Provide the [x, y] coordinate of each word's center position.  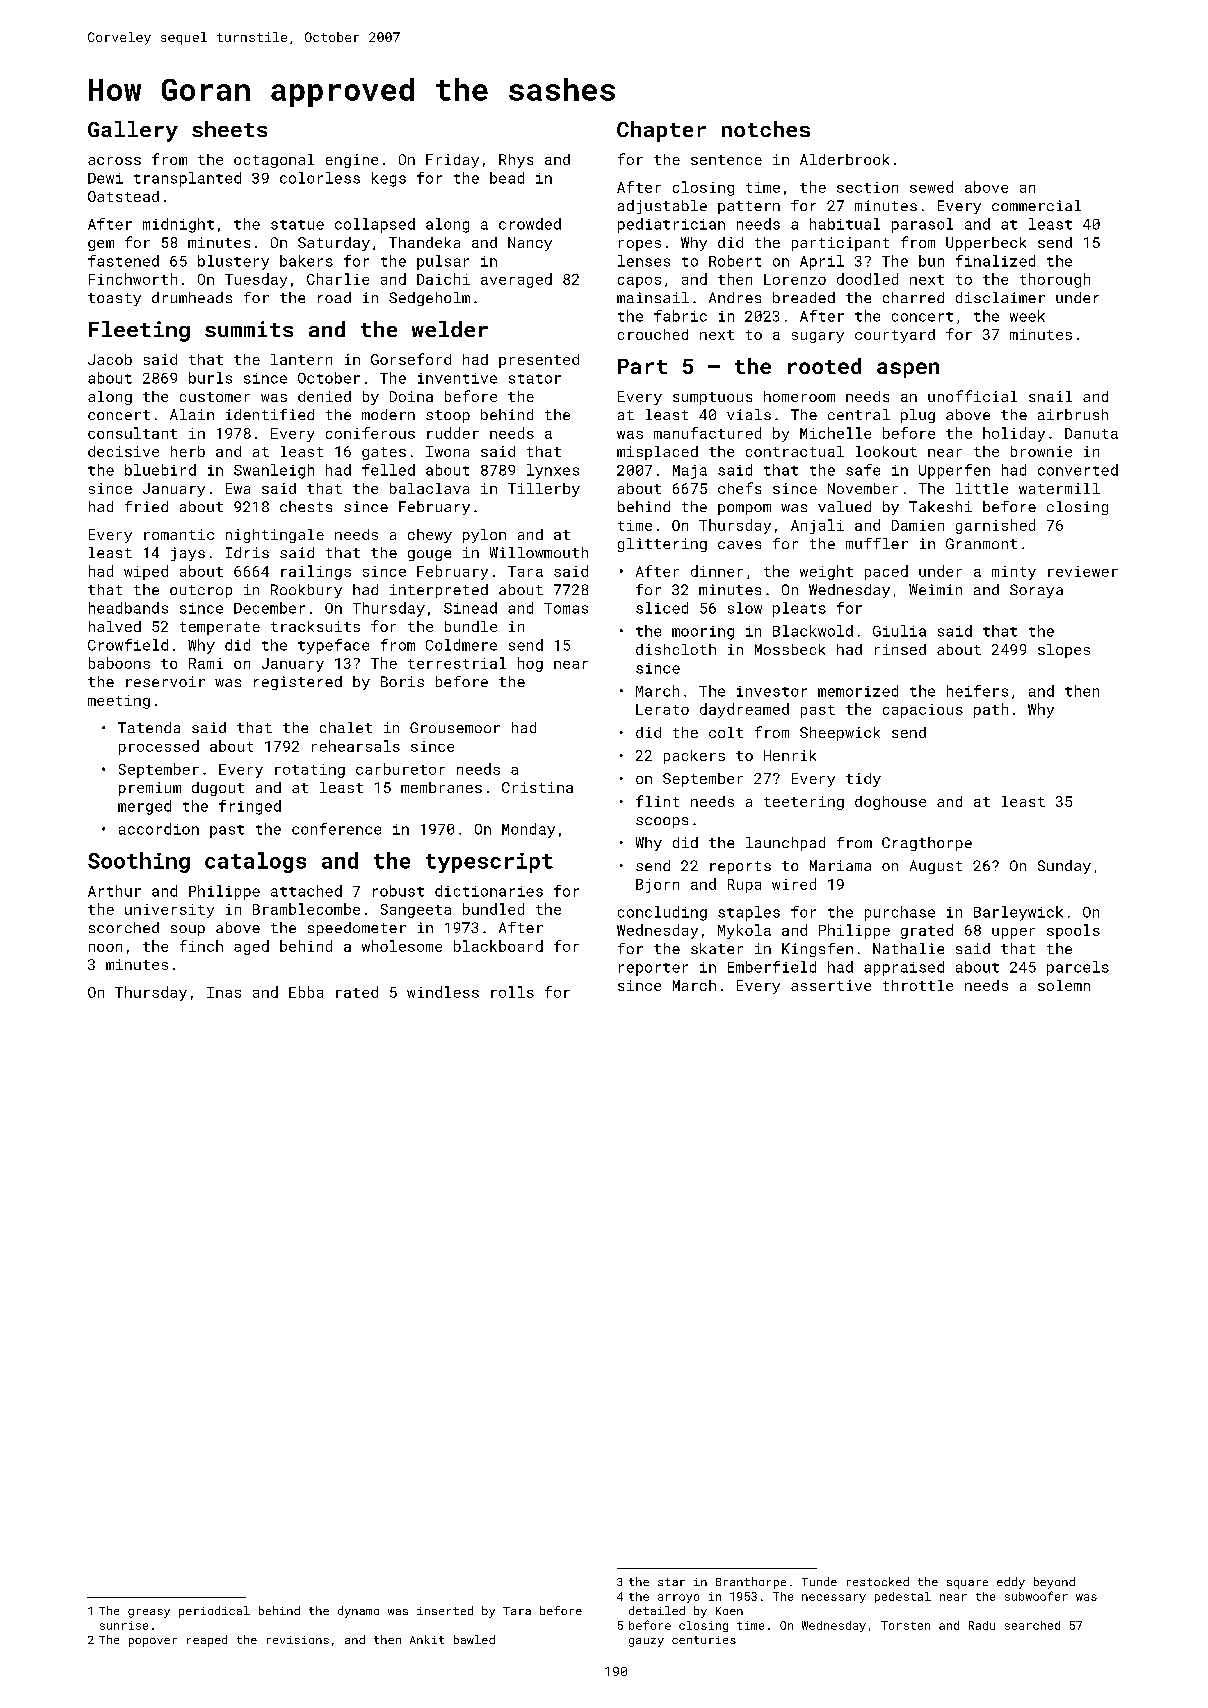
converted [1078, 470]
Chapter [661, 131]
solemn [1064, 985]
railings [316, 572]
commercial [1036, 205]
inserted [445, 1610]
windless [443, 992]
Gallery [133, 131]
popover [153, 1642]
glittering [662, 545]
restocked [878, 1581]
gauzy [646, 1642]
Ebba [306, 992]
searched [1032, 1625]
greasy [149, 1613]
